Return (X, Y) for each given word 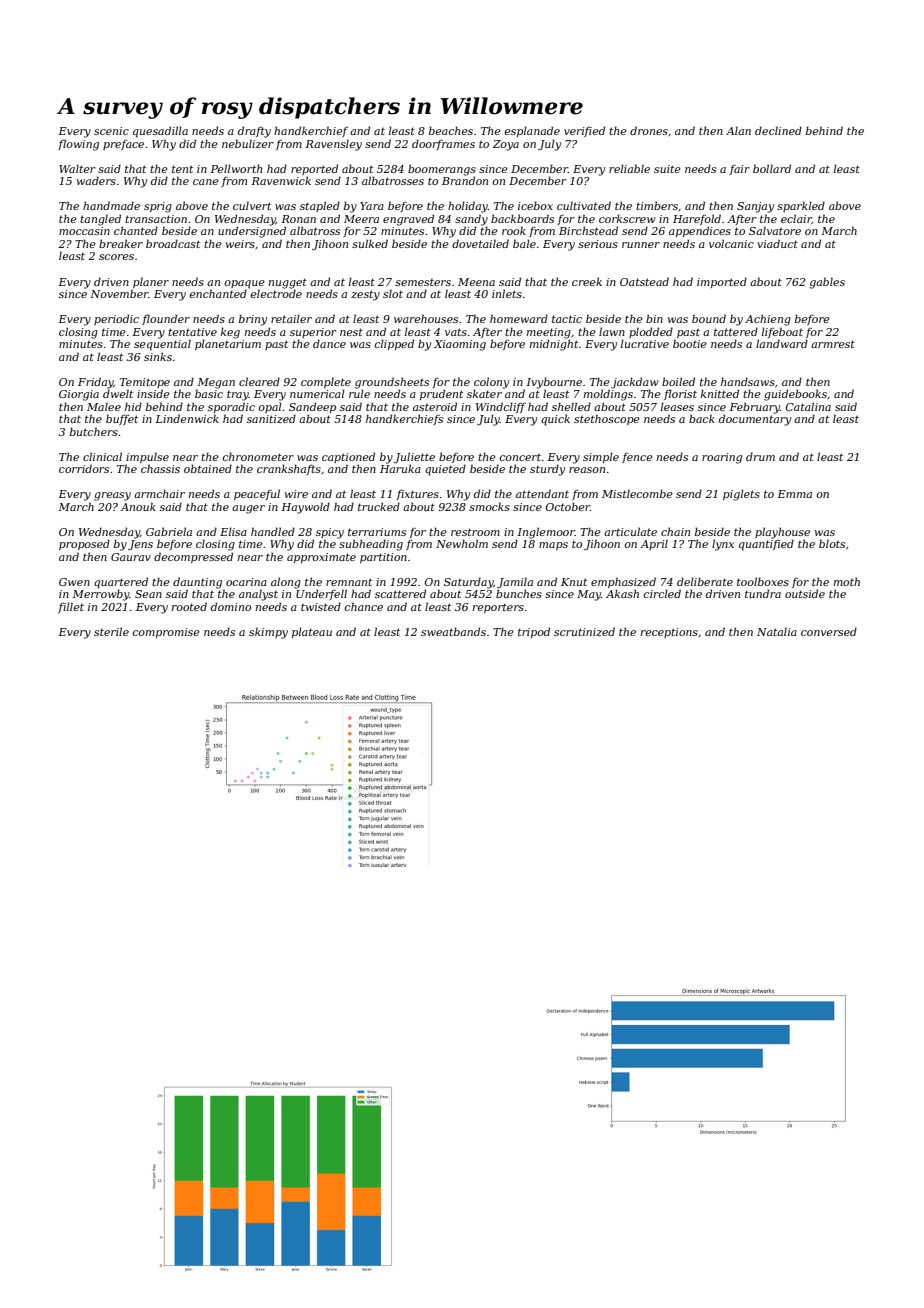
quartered (121, 583)
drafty (254, 132)
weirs (240, 244)
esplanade (532, 131)
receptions (669, 633)
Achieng (768, 320)
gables (827, 283)
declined (778, 130)
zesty (365, 295)
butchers (94, 431)
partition (383, 558)
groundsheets (392, 383)
